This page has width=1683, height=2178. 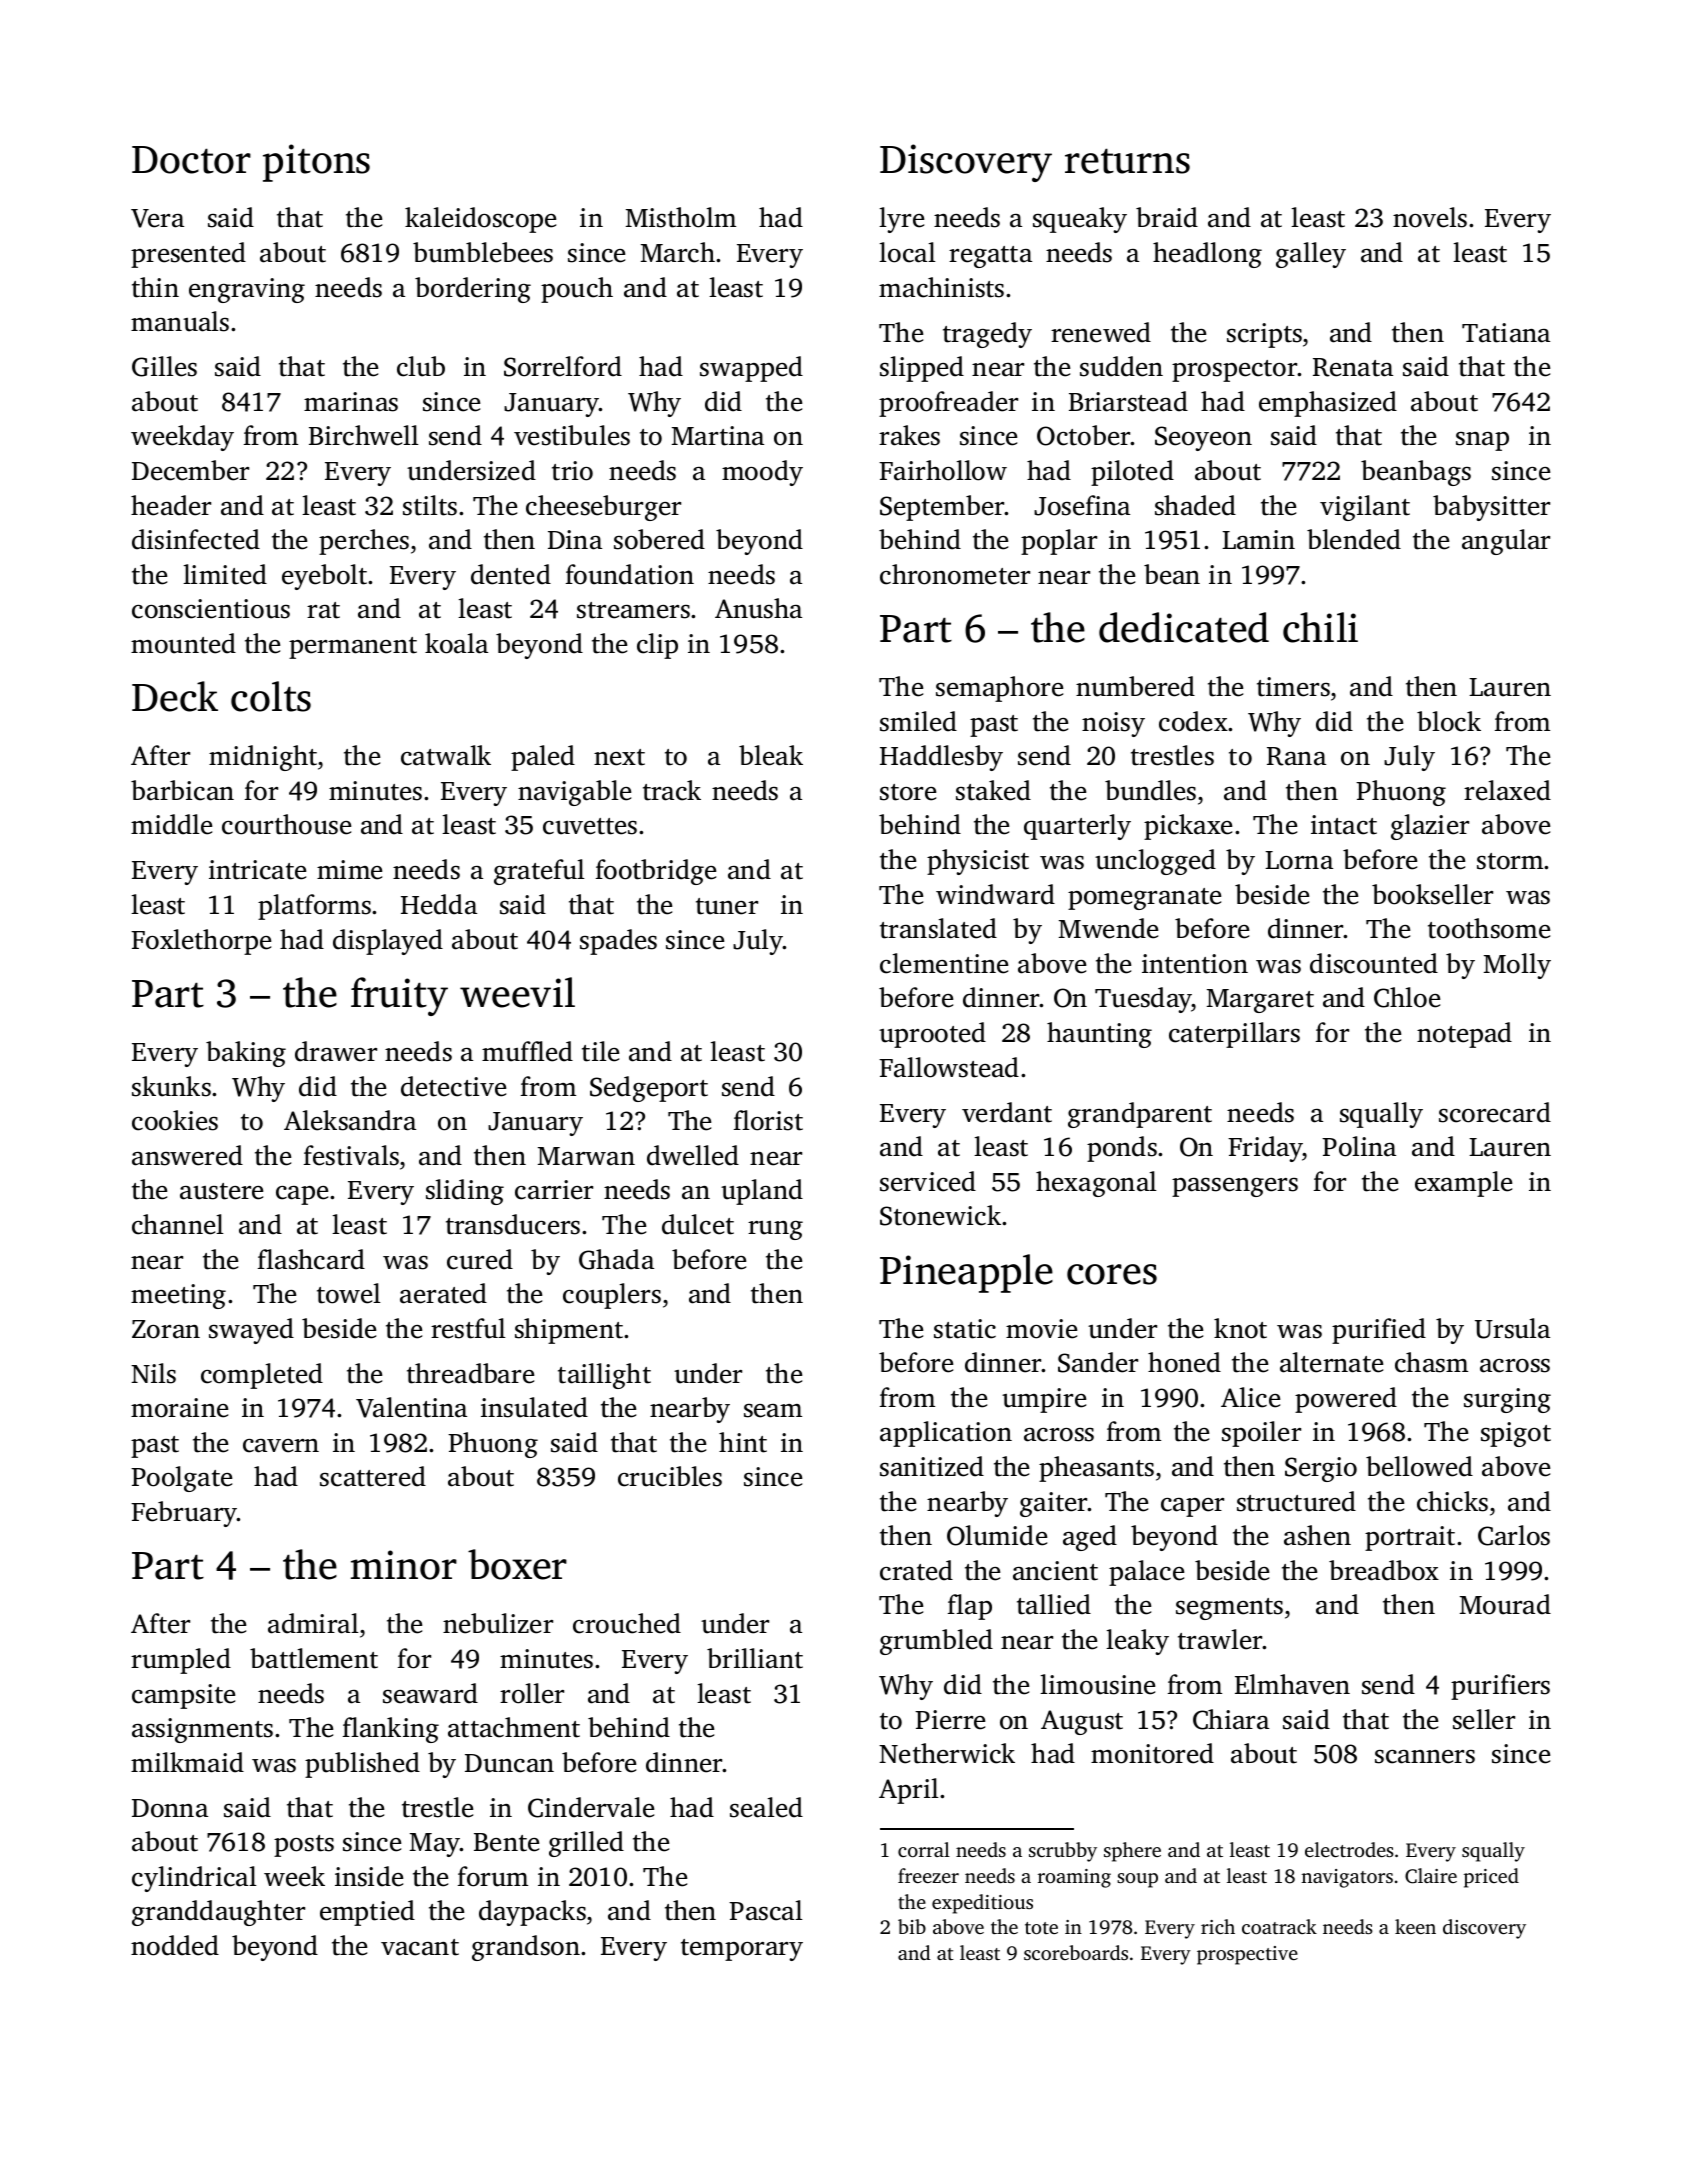 I want to click on baking, so click(x=246, y=1054).
